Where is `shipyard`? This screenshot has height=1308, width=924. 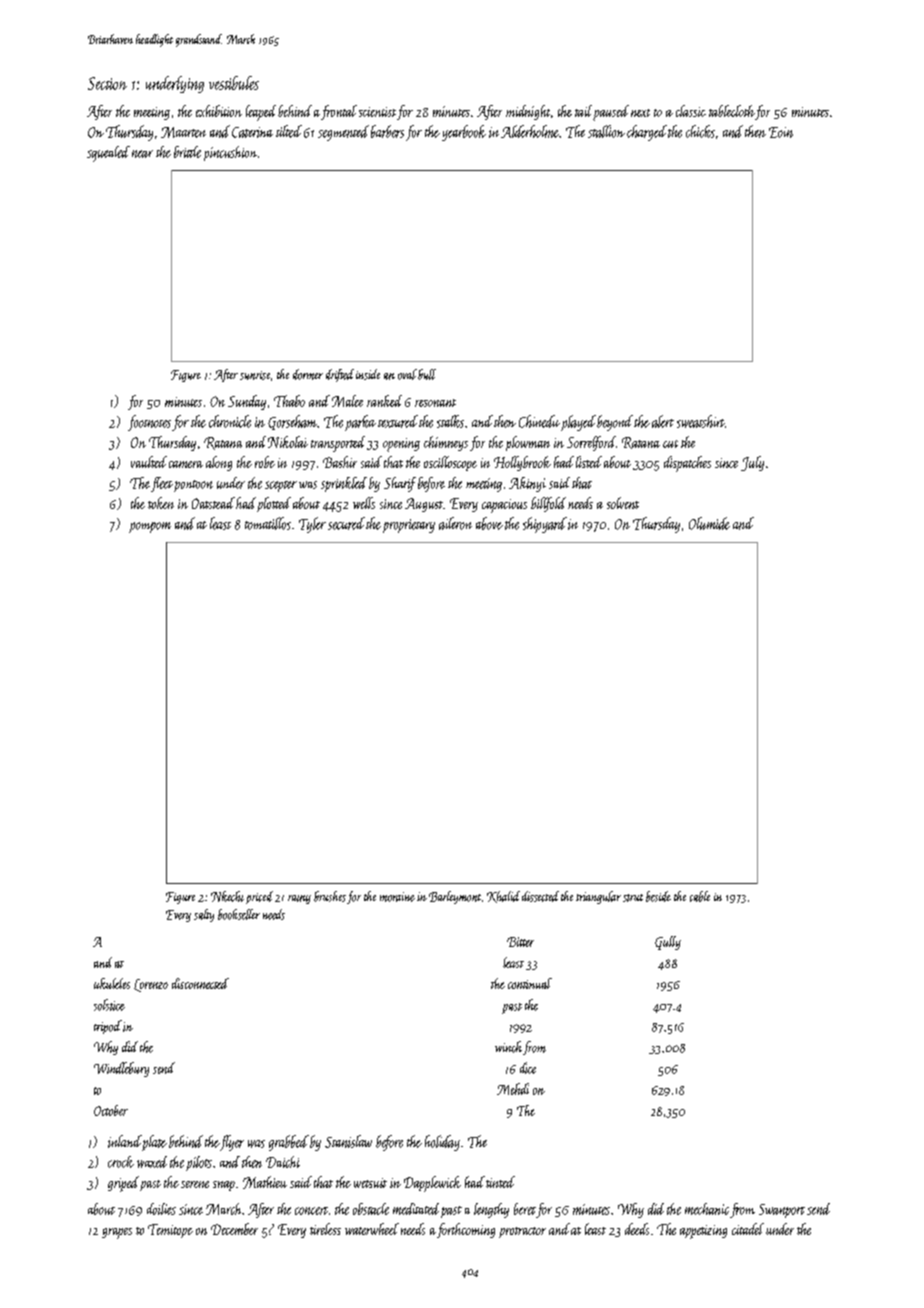 shipyard is located at coordinates (545, 525).
